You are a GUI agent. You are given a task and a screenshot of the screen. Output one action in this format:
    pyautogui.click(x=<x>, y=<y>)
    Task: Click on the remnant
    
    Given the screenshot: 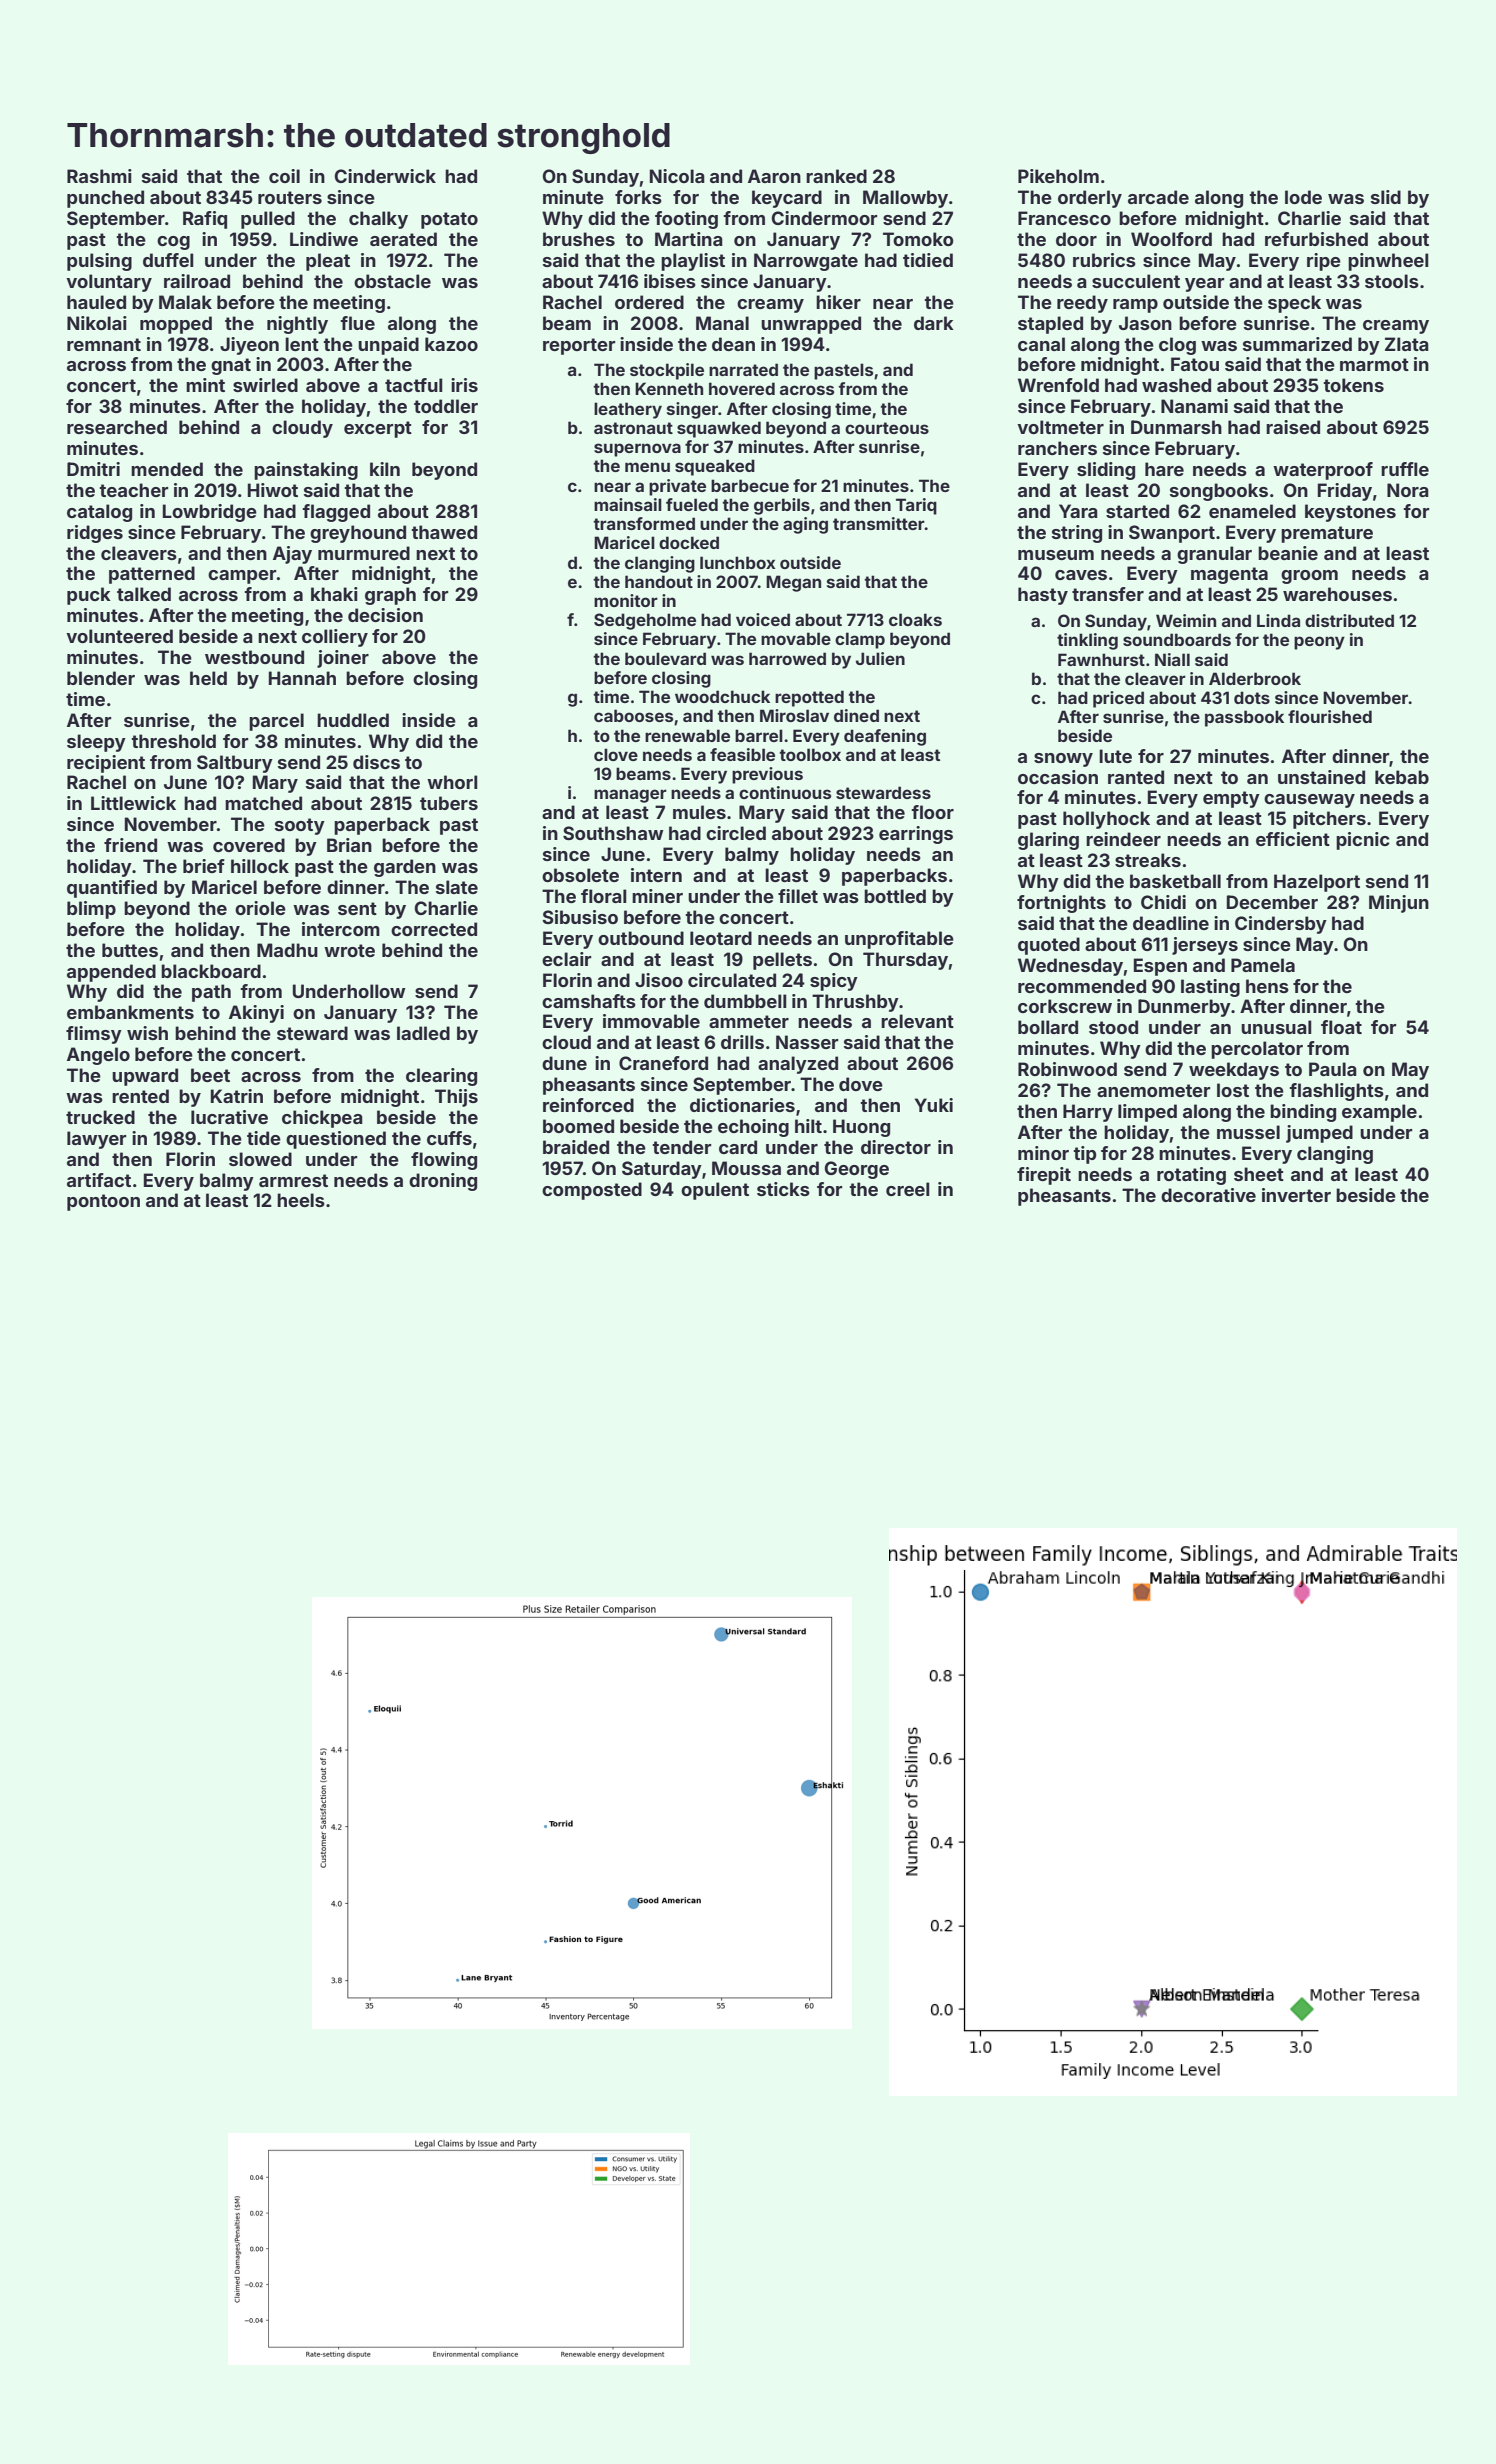 What is the action you would take?
    pyautogui.click(x=104, y=344)
